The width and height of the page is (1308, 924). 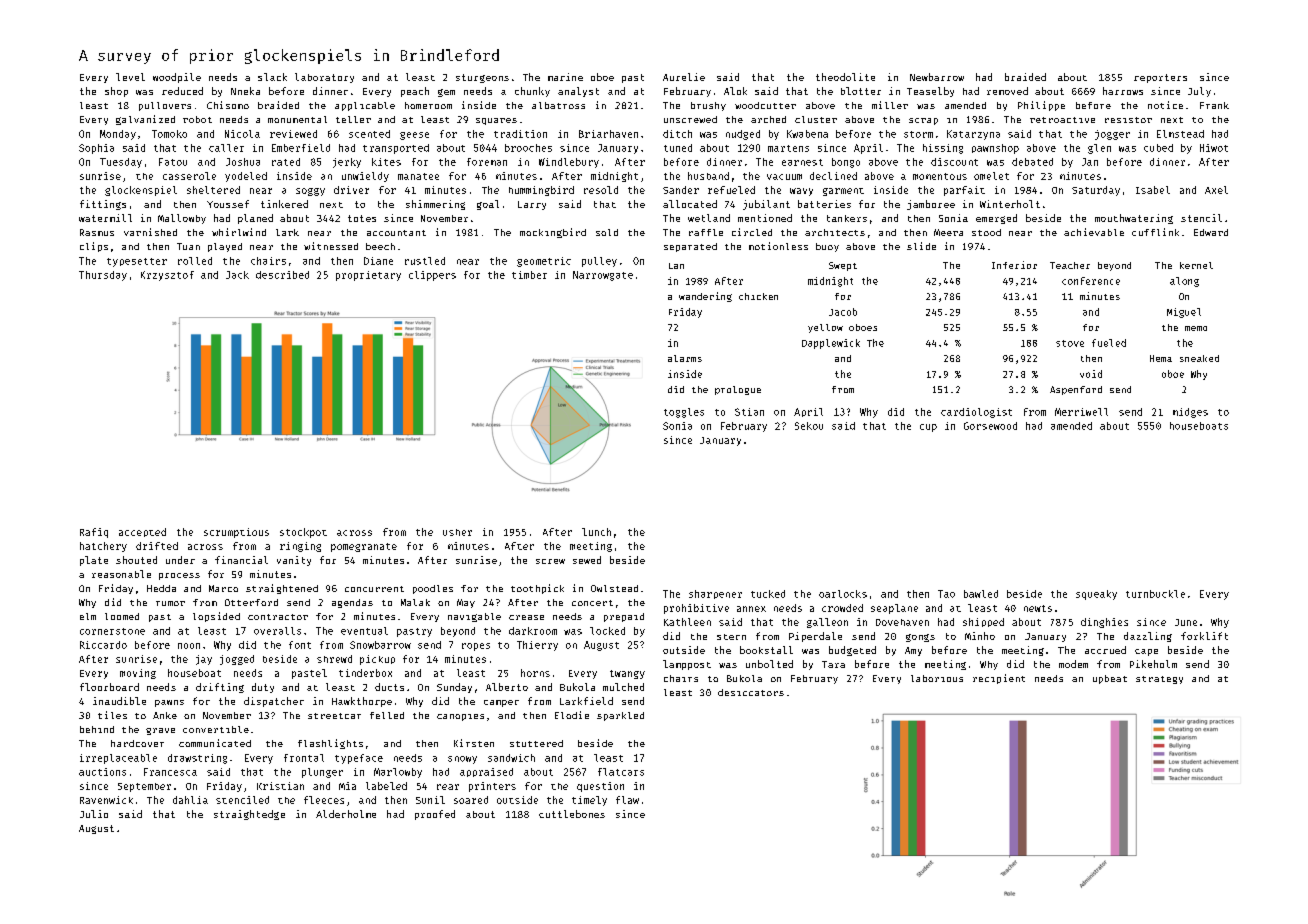 I want to click on jamboree, so click(x=931, y=205).
